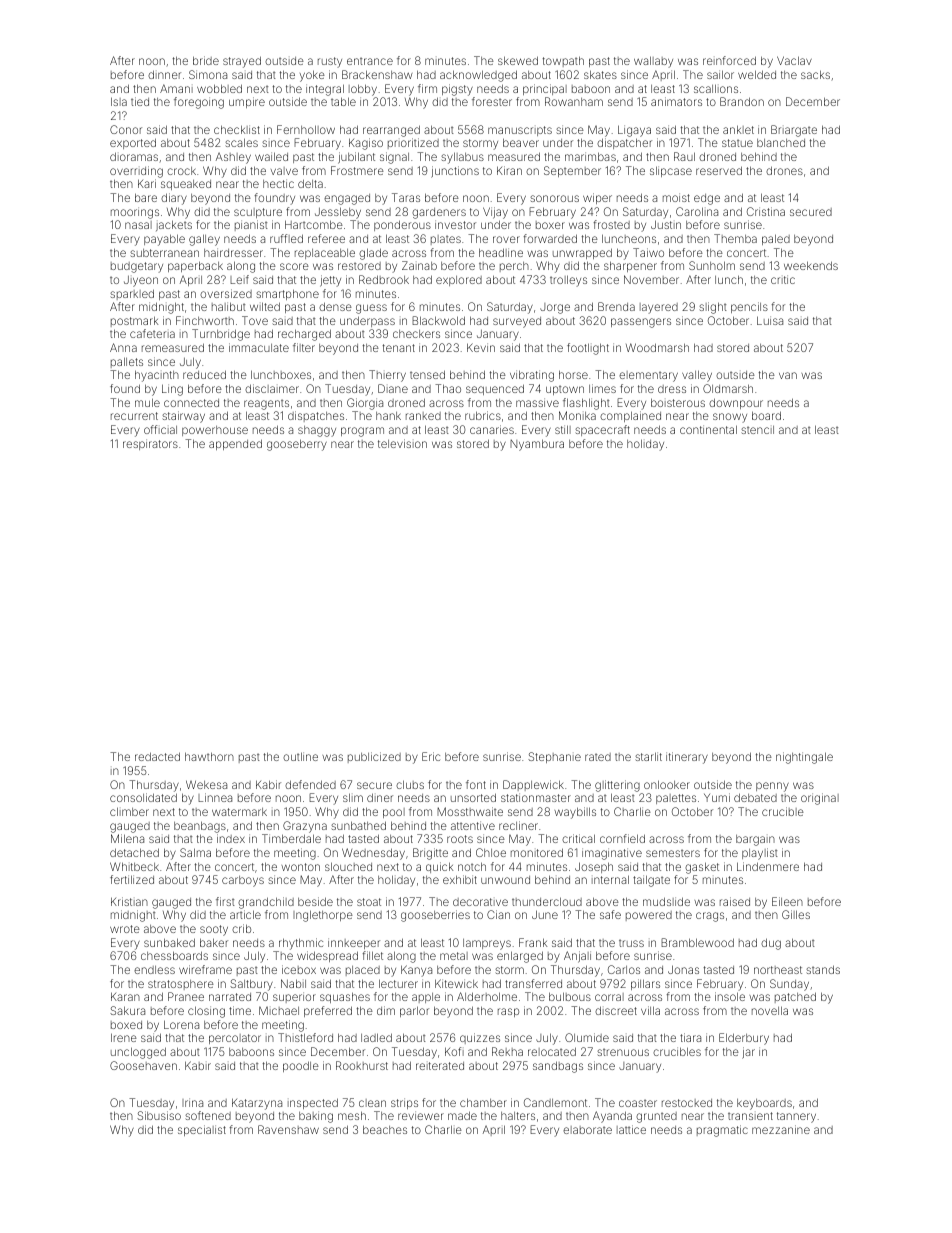  Describe the element at coordinates (134, 416) in the document. I see `recurrent` at that location.
